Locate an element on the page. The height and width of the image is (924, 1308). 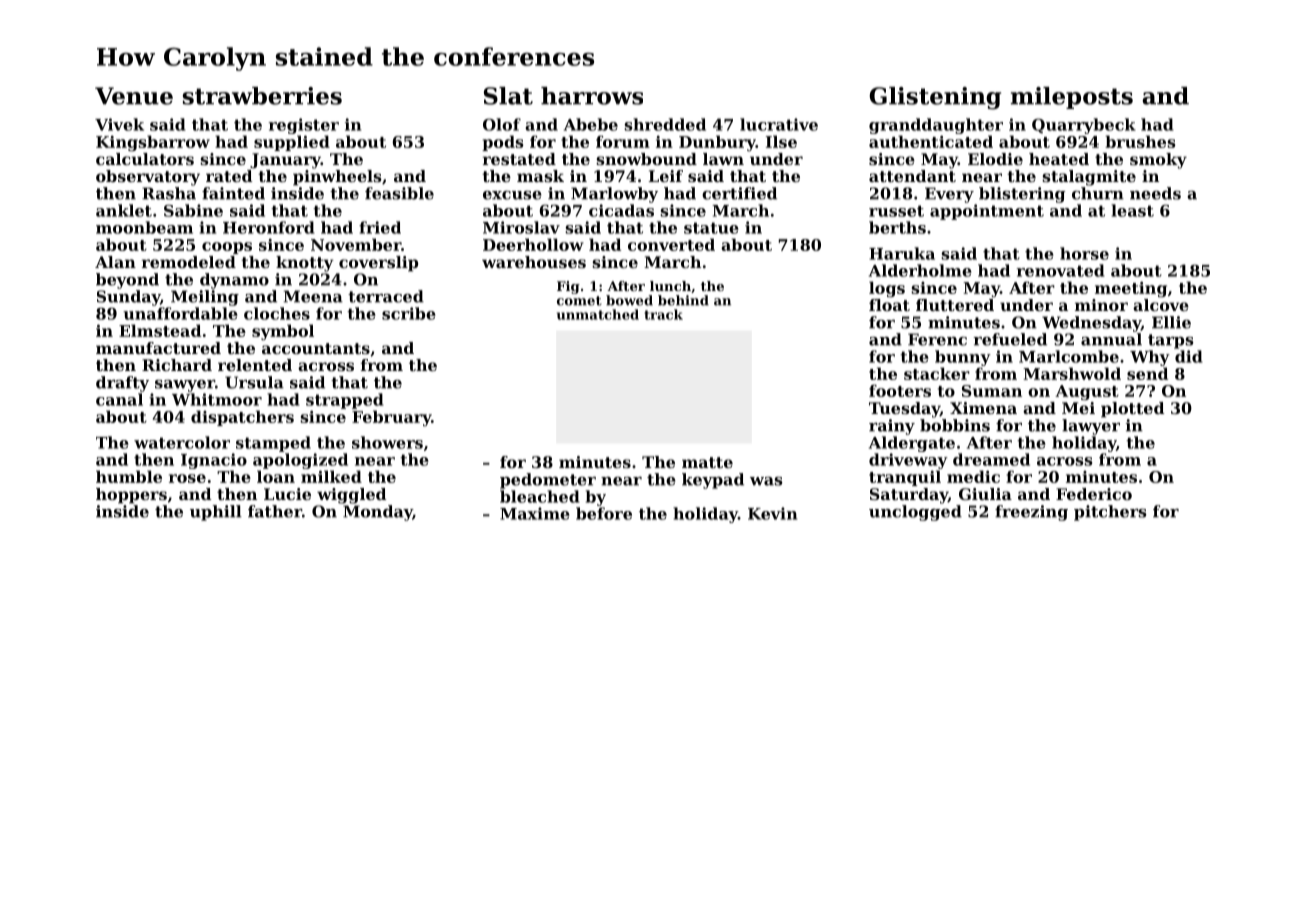
Glistening is located at coordinates (935, 98).
